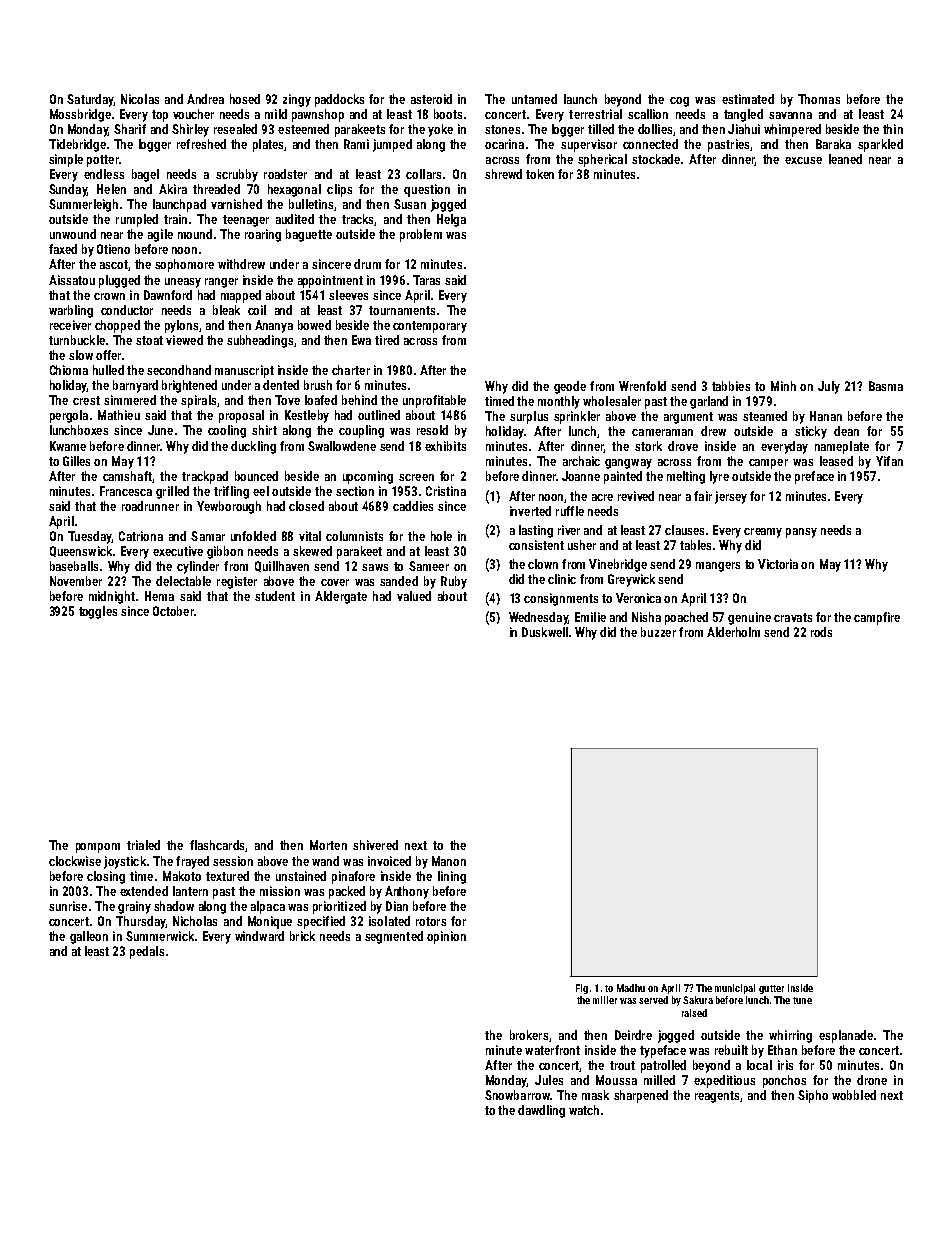 Image resolution: width=952 pixels, height=1233 pixels. I want to click on October, so click(173, 611).
